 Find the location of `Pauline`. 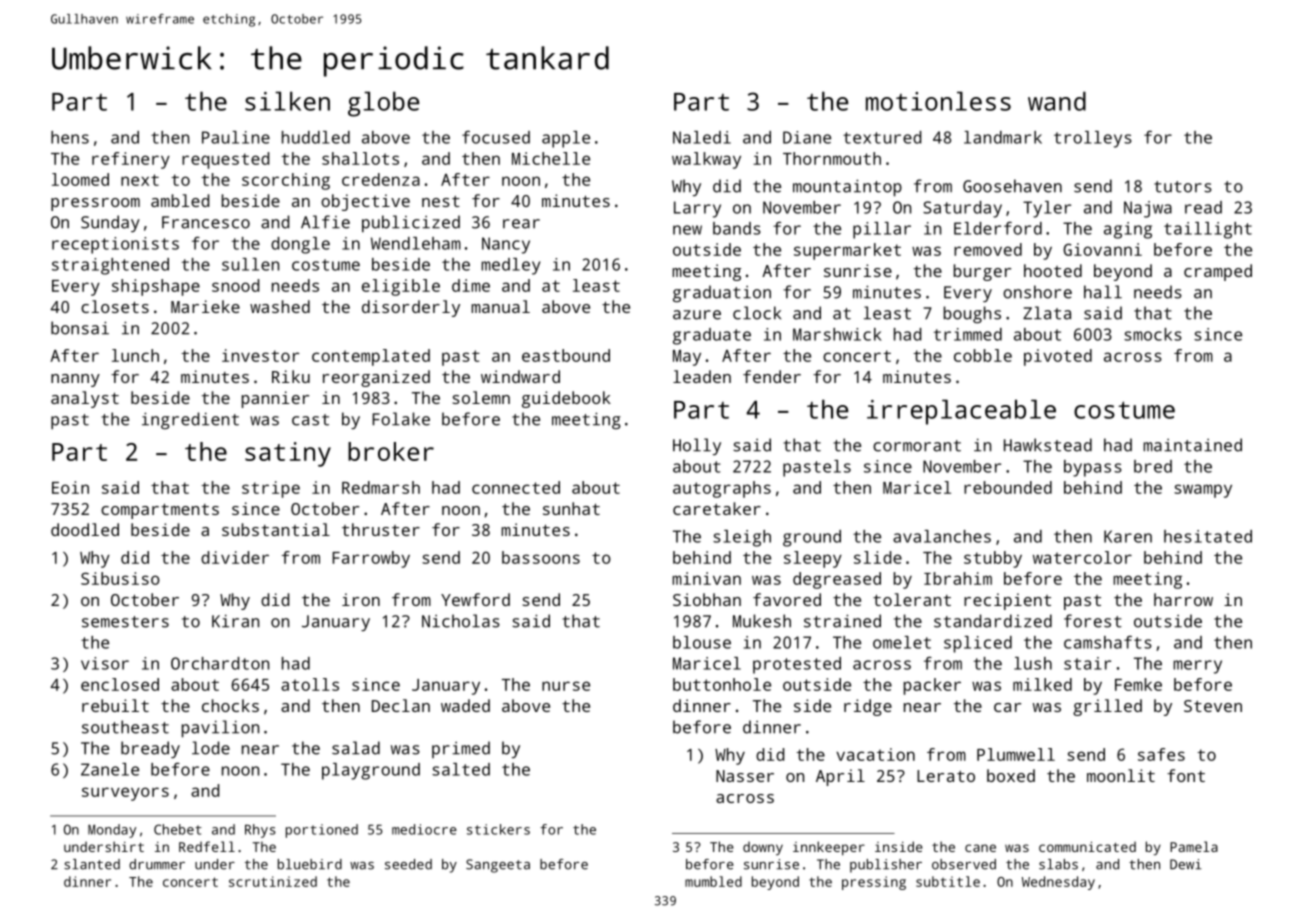

Pauline is located at coordinates (236, 137).
